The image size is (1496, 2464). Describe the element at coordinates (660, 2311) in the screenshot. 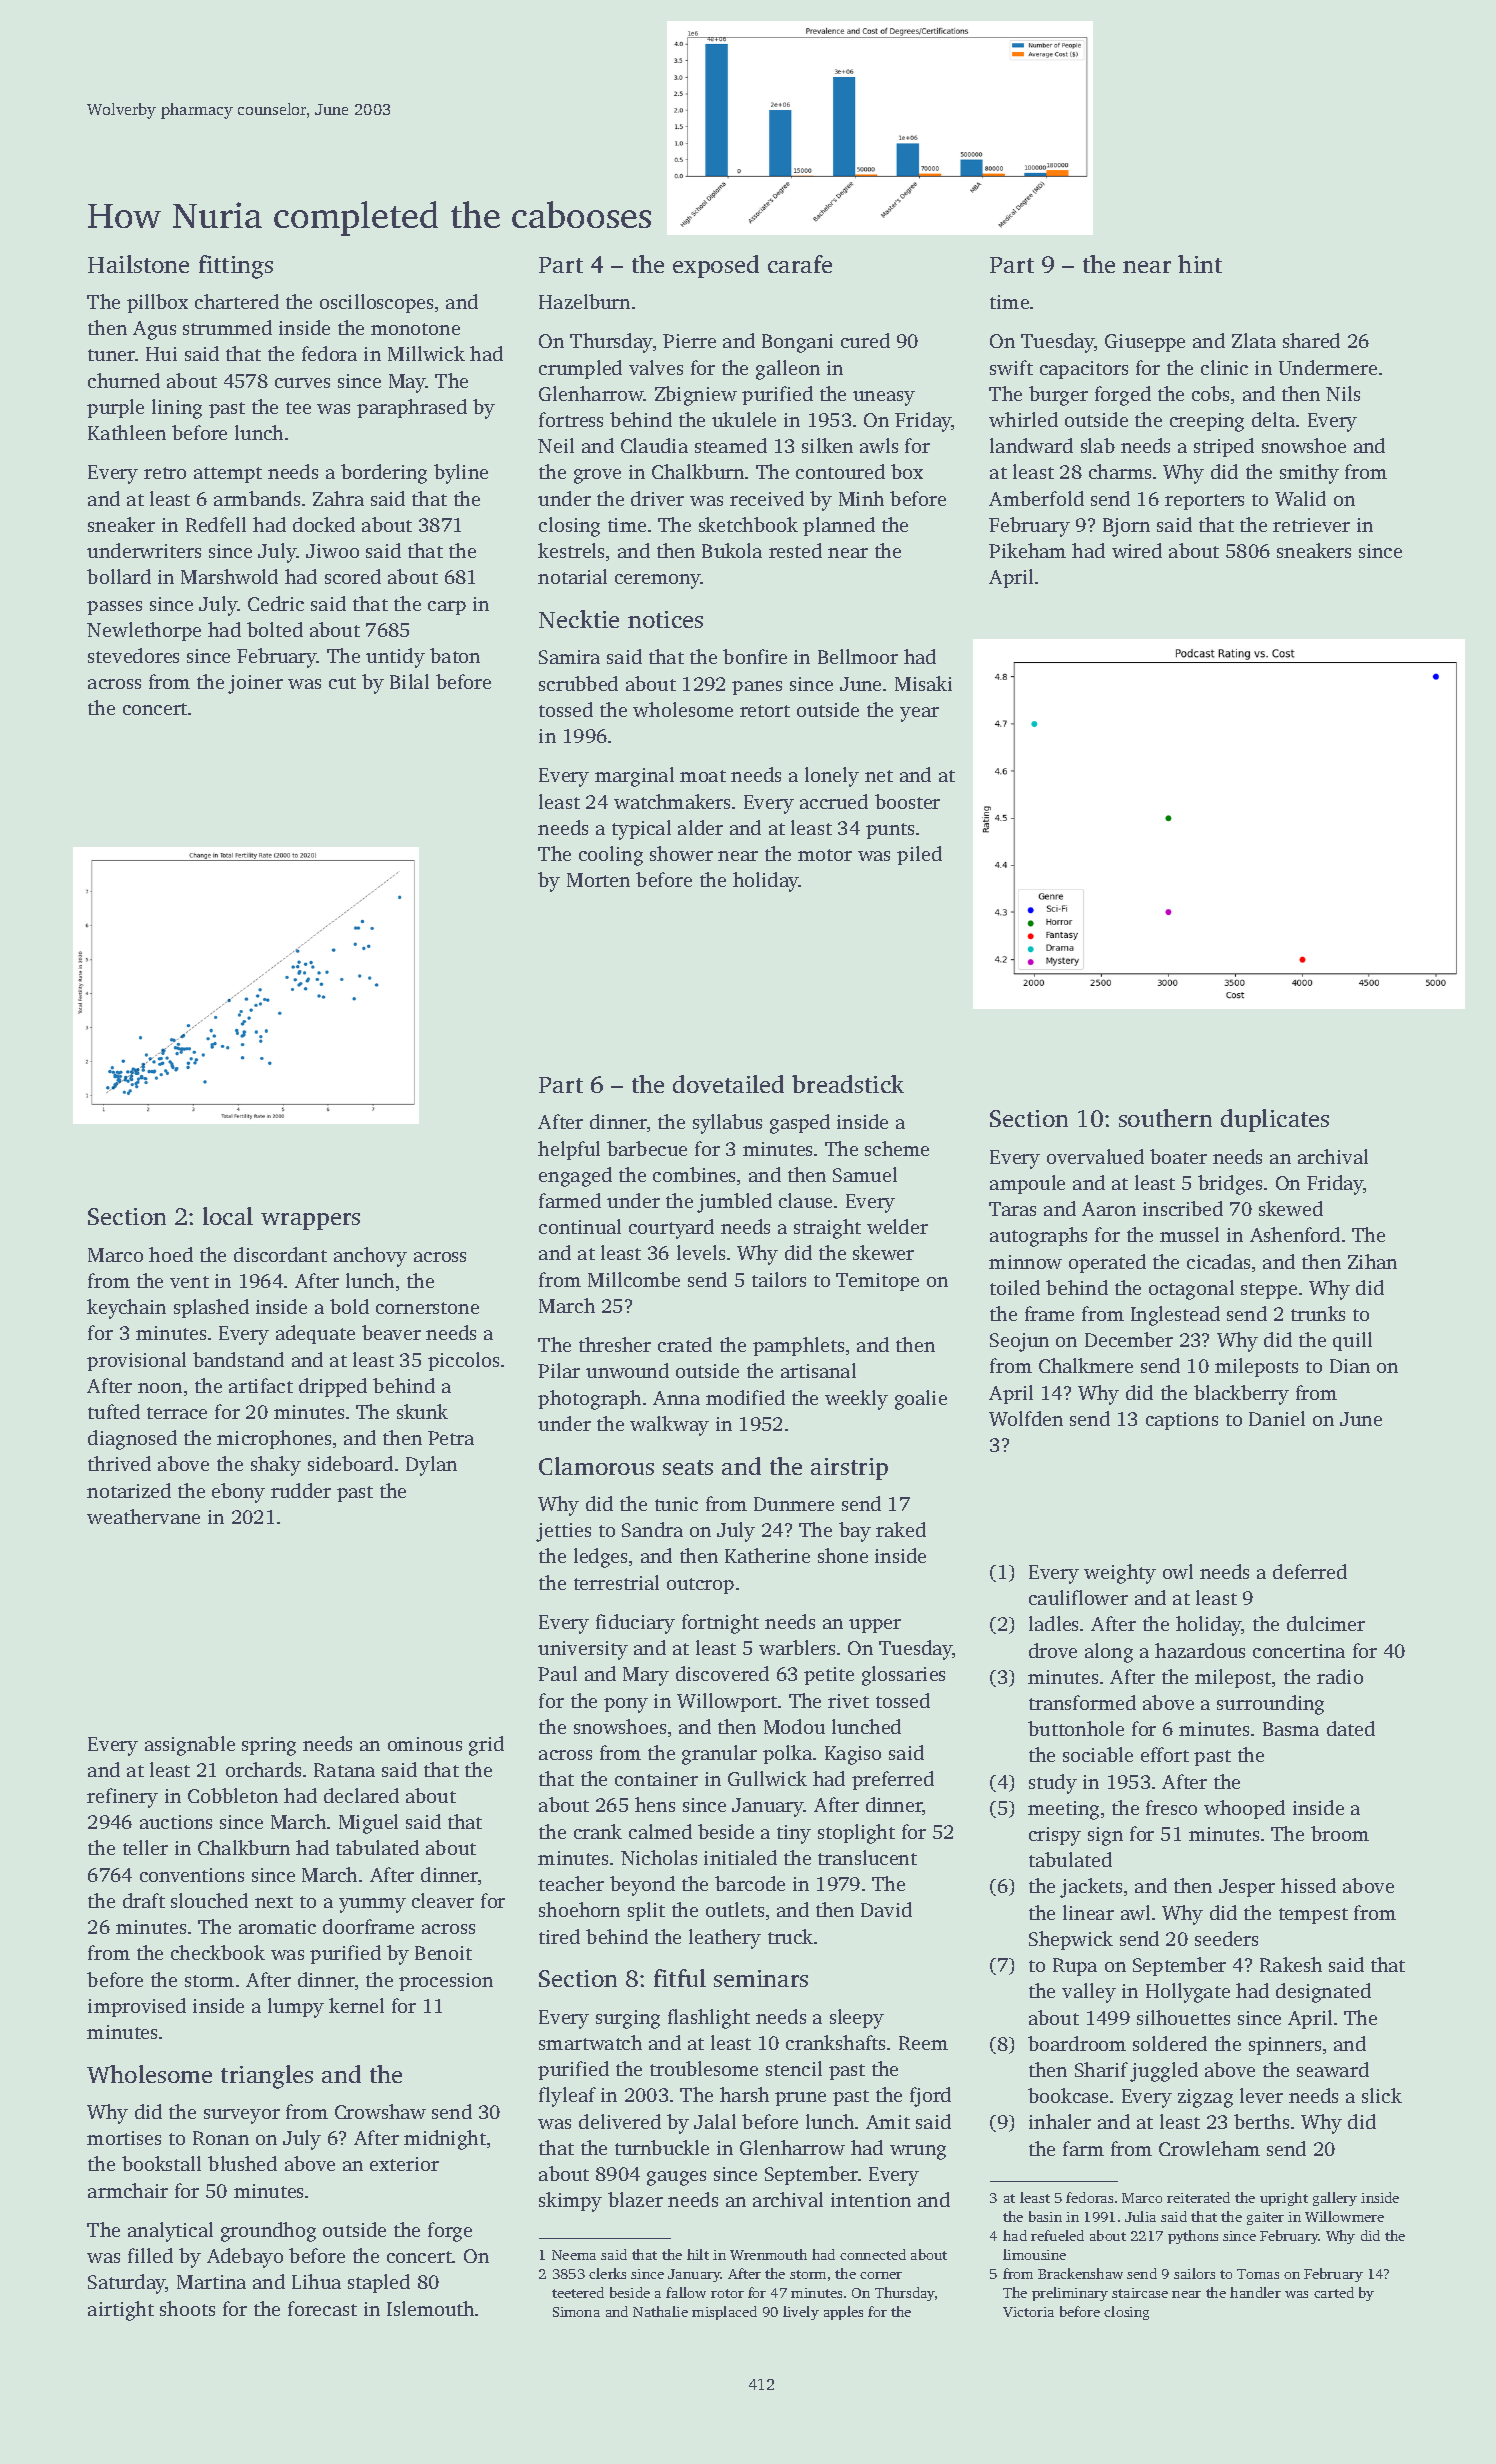

I see `Nathalie` at that location.
